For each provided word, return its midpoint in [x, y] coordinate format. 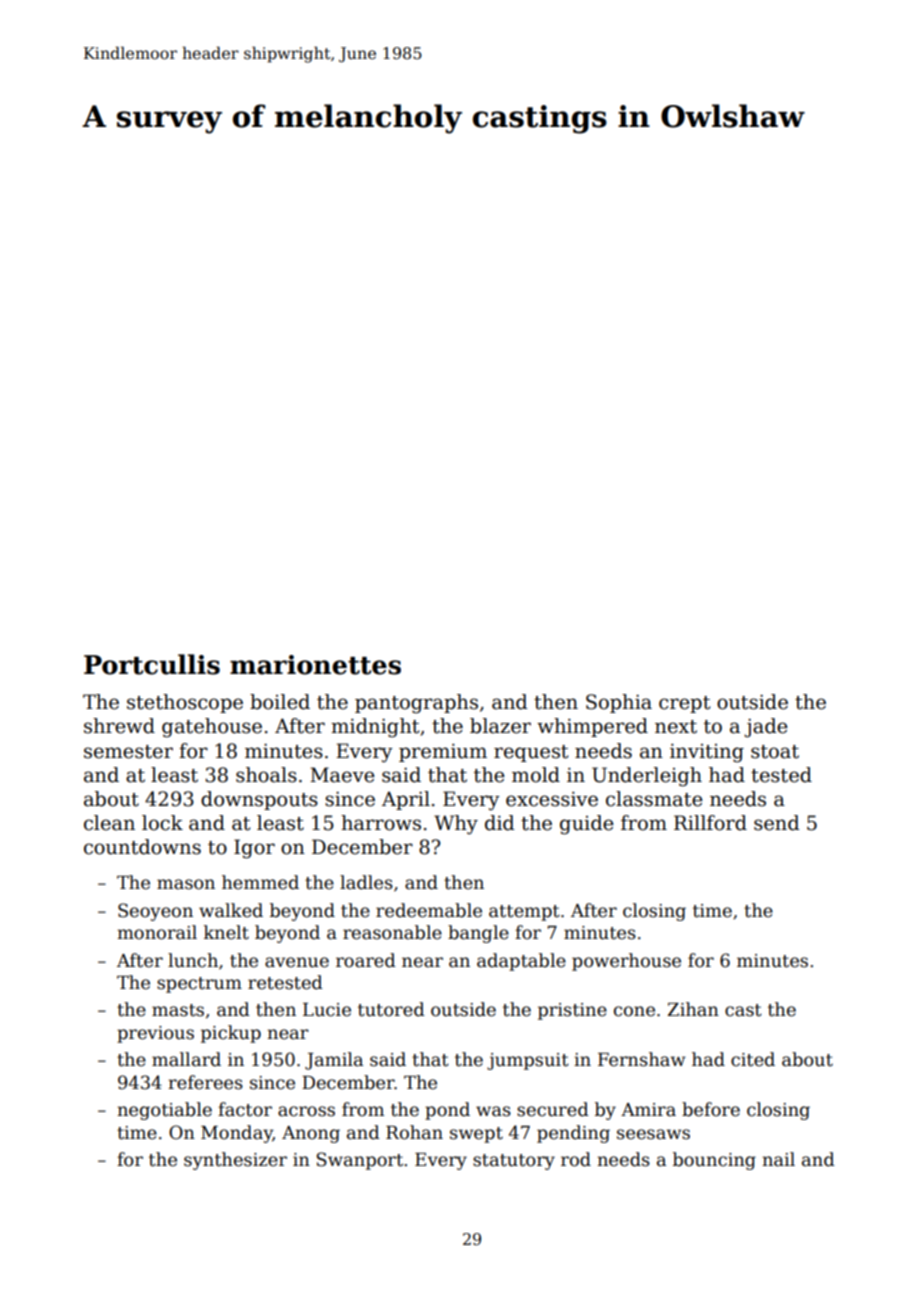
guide [587, 825]
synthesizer [235, 1161]
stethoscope [185, 703]
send [777, 823]
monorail [157, 932]
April [406, 800]
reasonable [392, 932]
